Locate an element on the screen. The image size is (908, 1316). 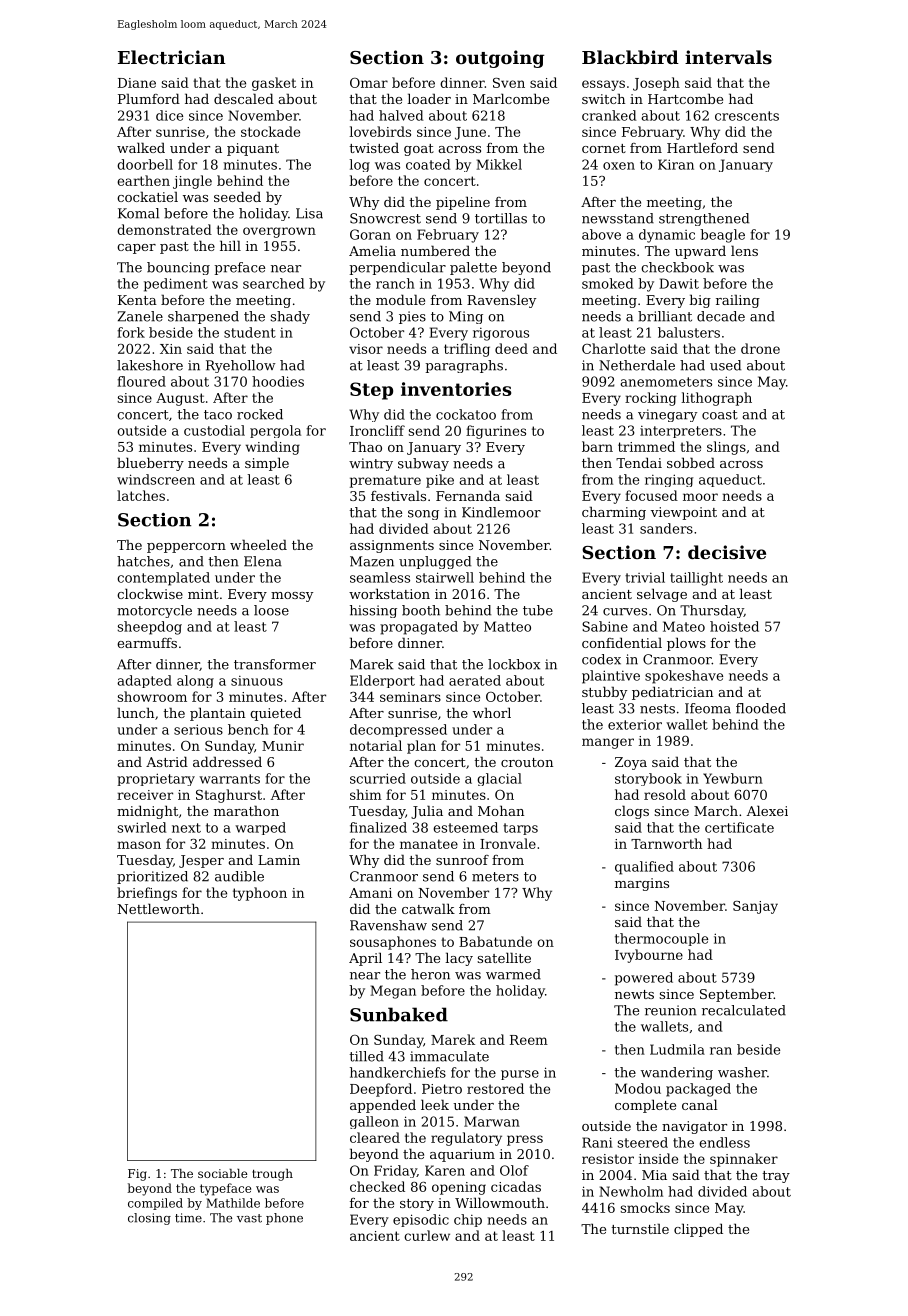
vast is located at coordinates (249, 1218).
